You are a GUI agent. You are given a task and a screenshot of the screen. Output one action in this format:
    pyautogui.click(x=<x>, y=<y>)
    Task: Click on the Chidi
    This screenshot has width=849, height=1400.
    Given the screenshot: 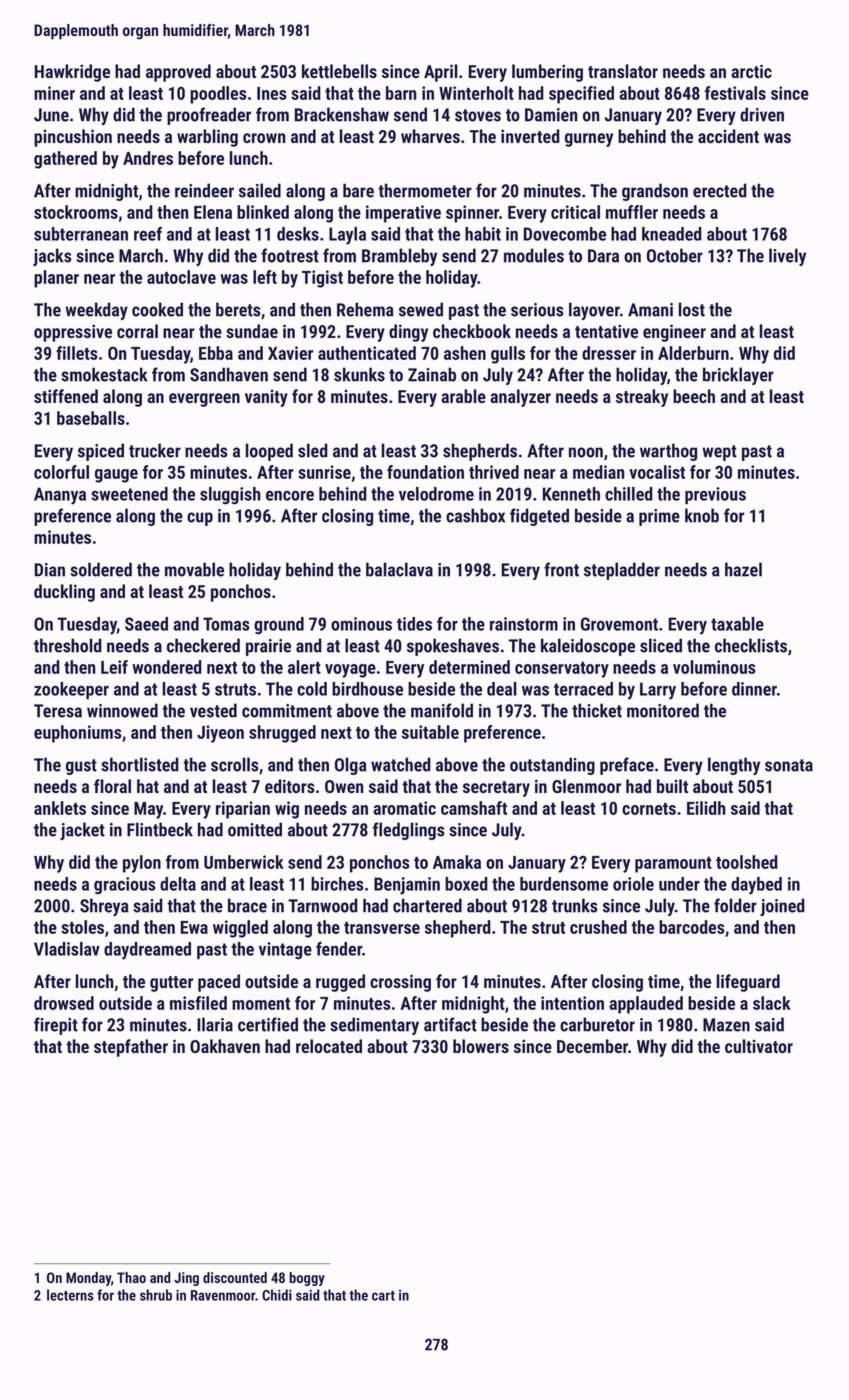 What is the action you would take?
    pyautogui.click(x=277, y=1295)
